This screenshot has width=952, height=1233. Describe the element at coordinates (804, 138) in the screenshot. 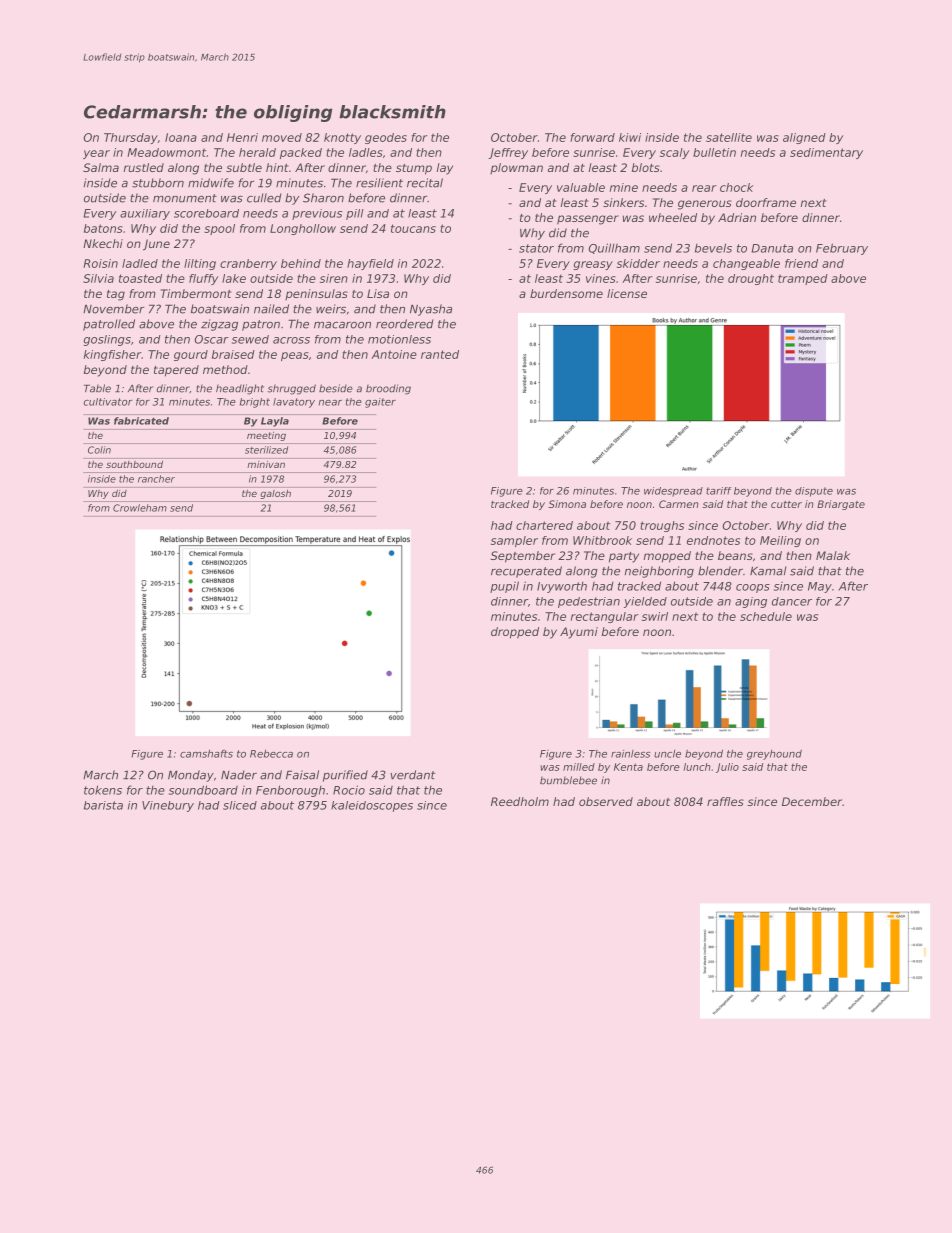

I see `aligned` at that location.
